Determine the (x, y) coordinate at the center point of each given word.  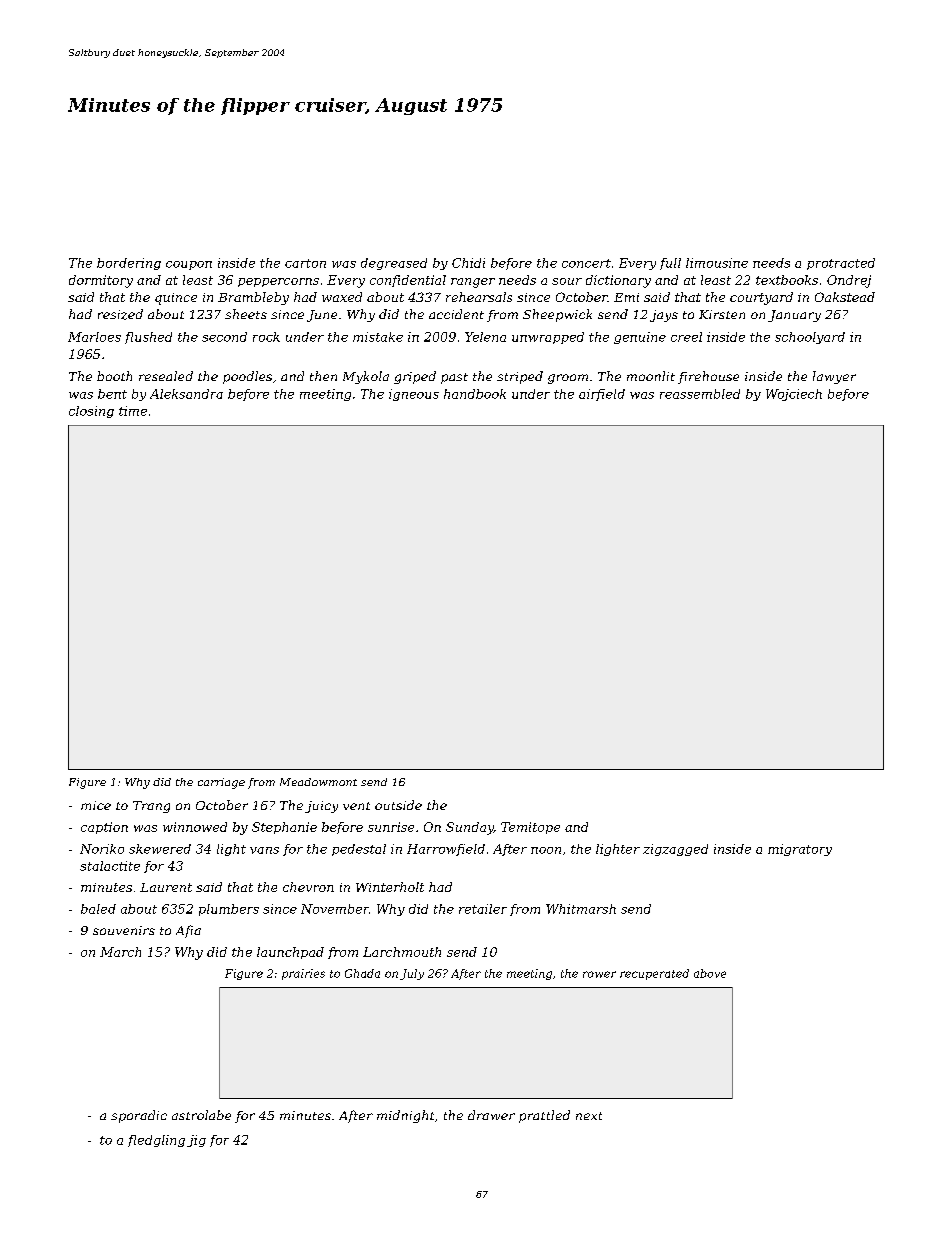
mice (96, 805)
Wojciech (794, 395)
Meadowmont (318, 782)
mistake (378, 337)
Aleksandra (186, 394)
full (670, 264)
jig (196, 1141)
